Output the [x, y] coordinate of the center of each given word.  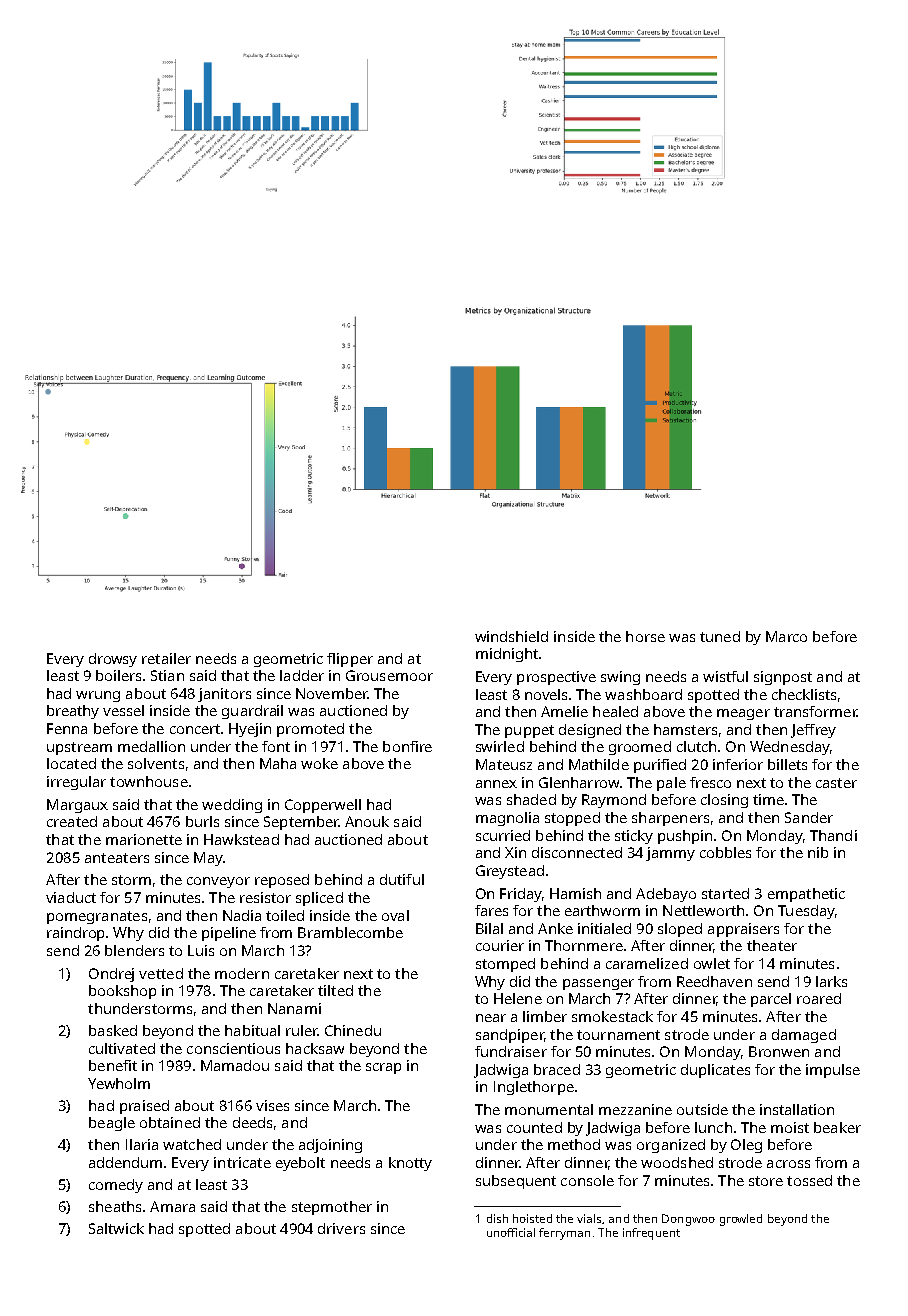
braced [557, 1069]
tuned [720, 636]
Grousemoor [389, 675]
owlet [712, 963]
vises [272, 1105]
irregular [76, 783]
